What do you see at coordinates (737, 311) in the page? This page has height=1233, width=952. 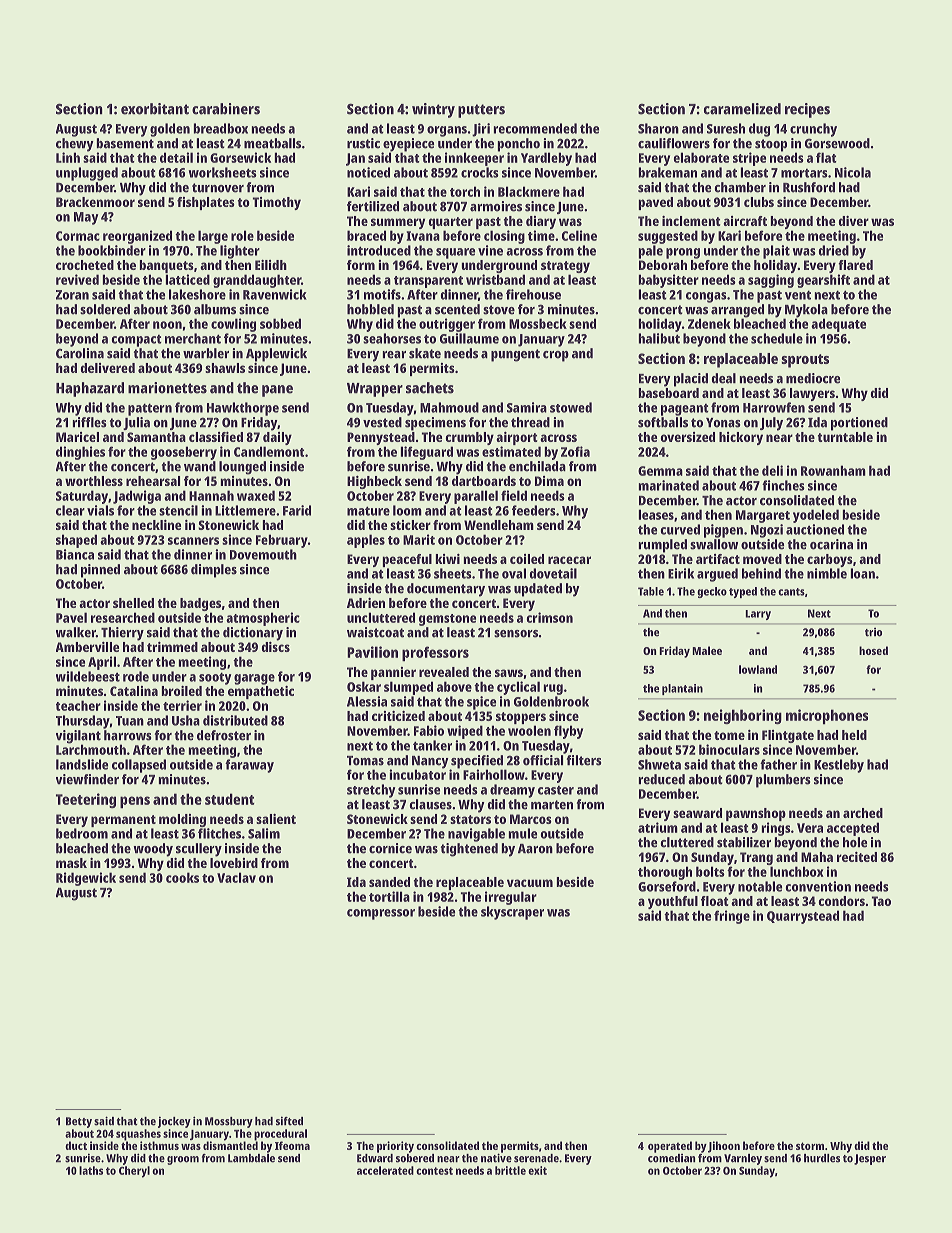 I see `arranged` at bounding box center [737, 311].
